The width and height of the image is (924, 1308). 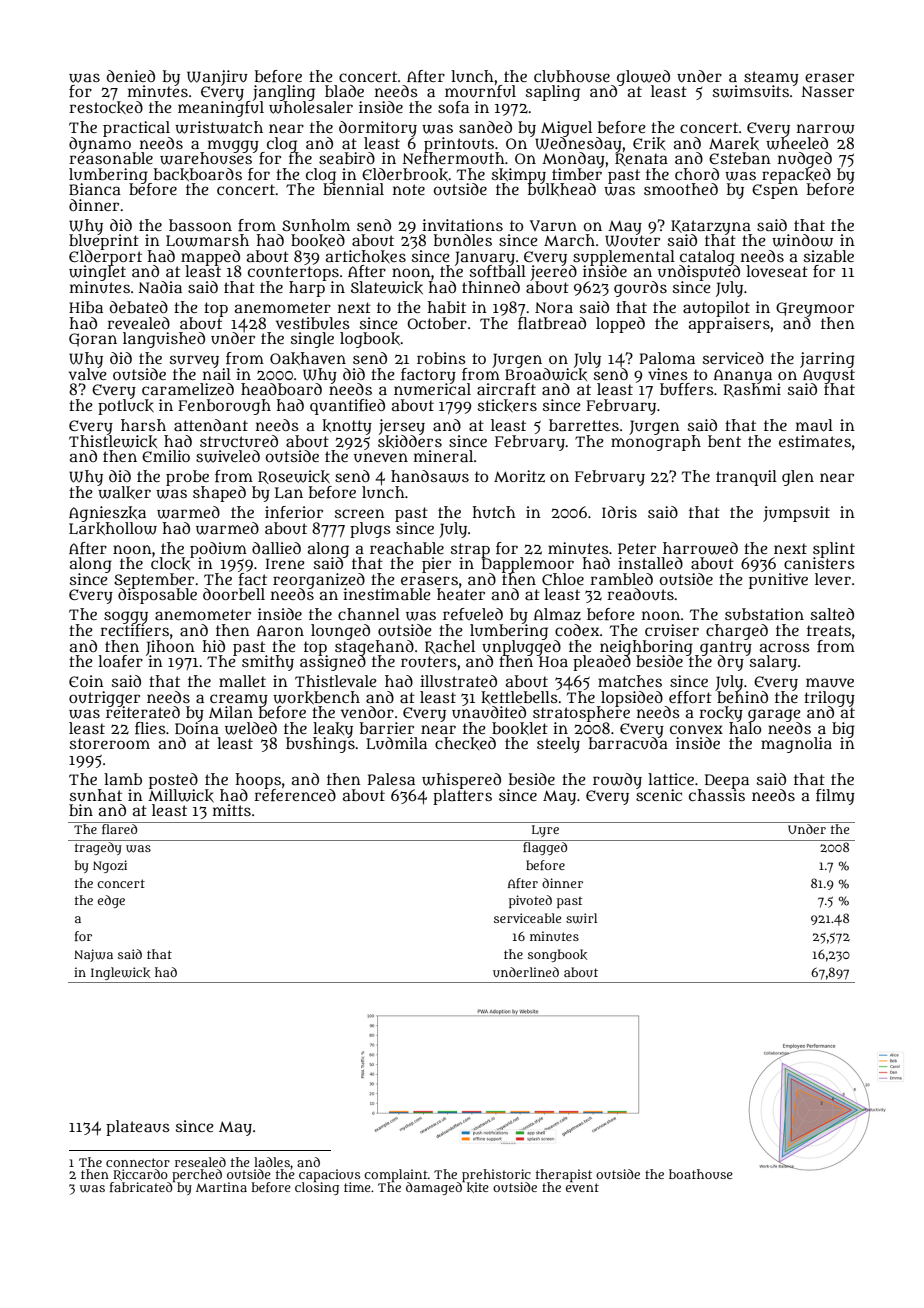 I want to click on Martina, so click(x=221, y=1187).
